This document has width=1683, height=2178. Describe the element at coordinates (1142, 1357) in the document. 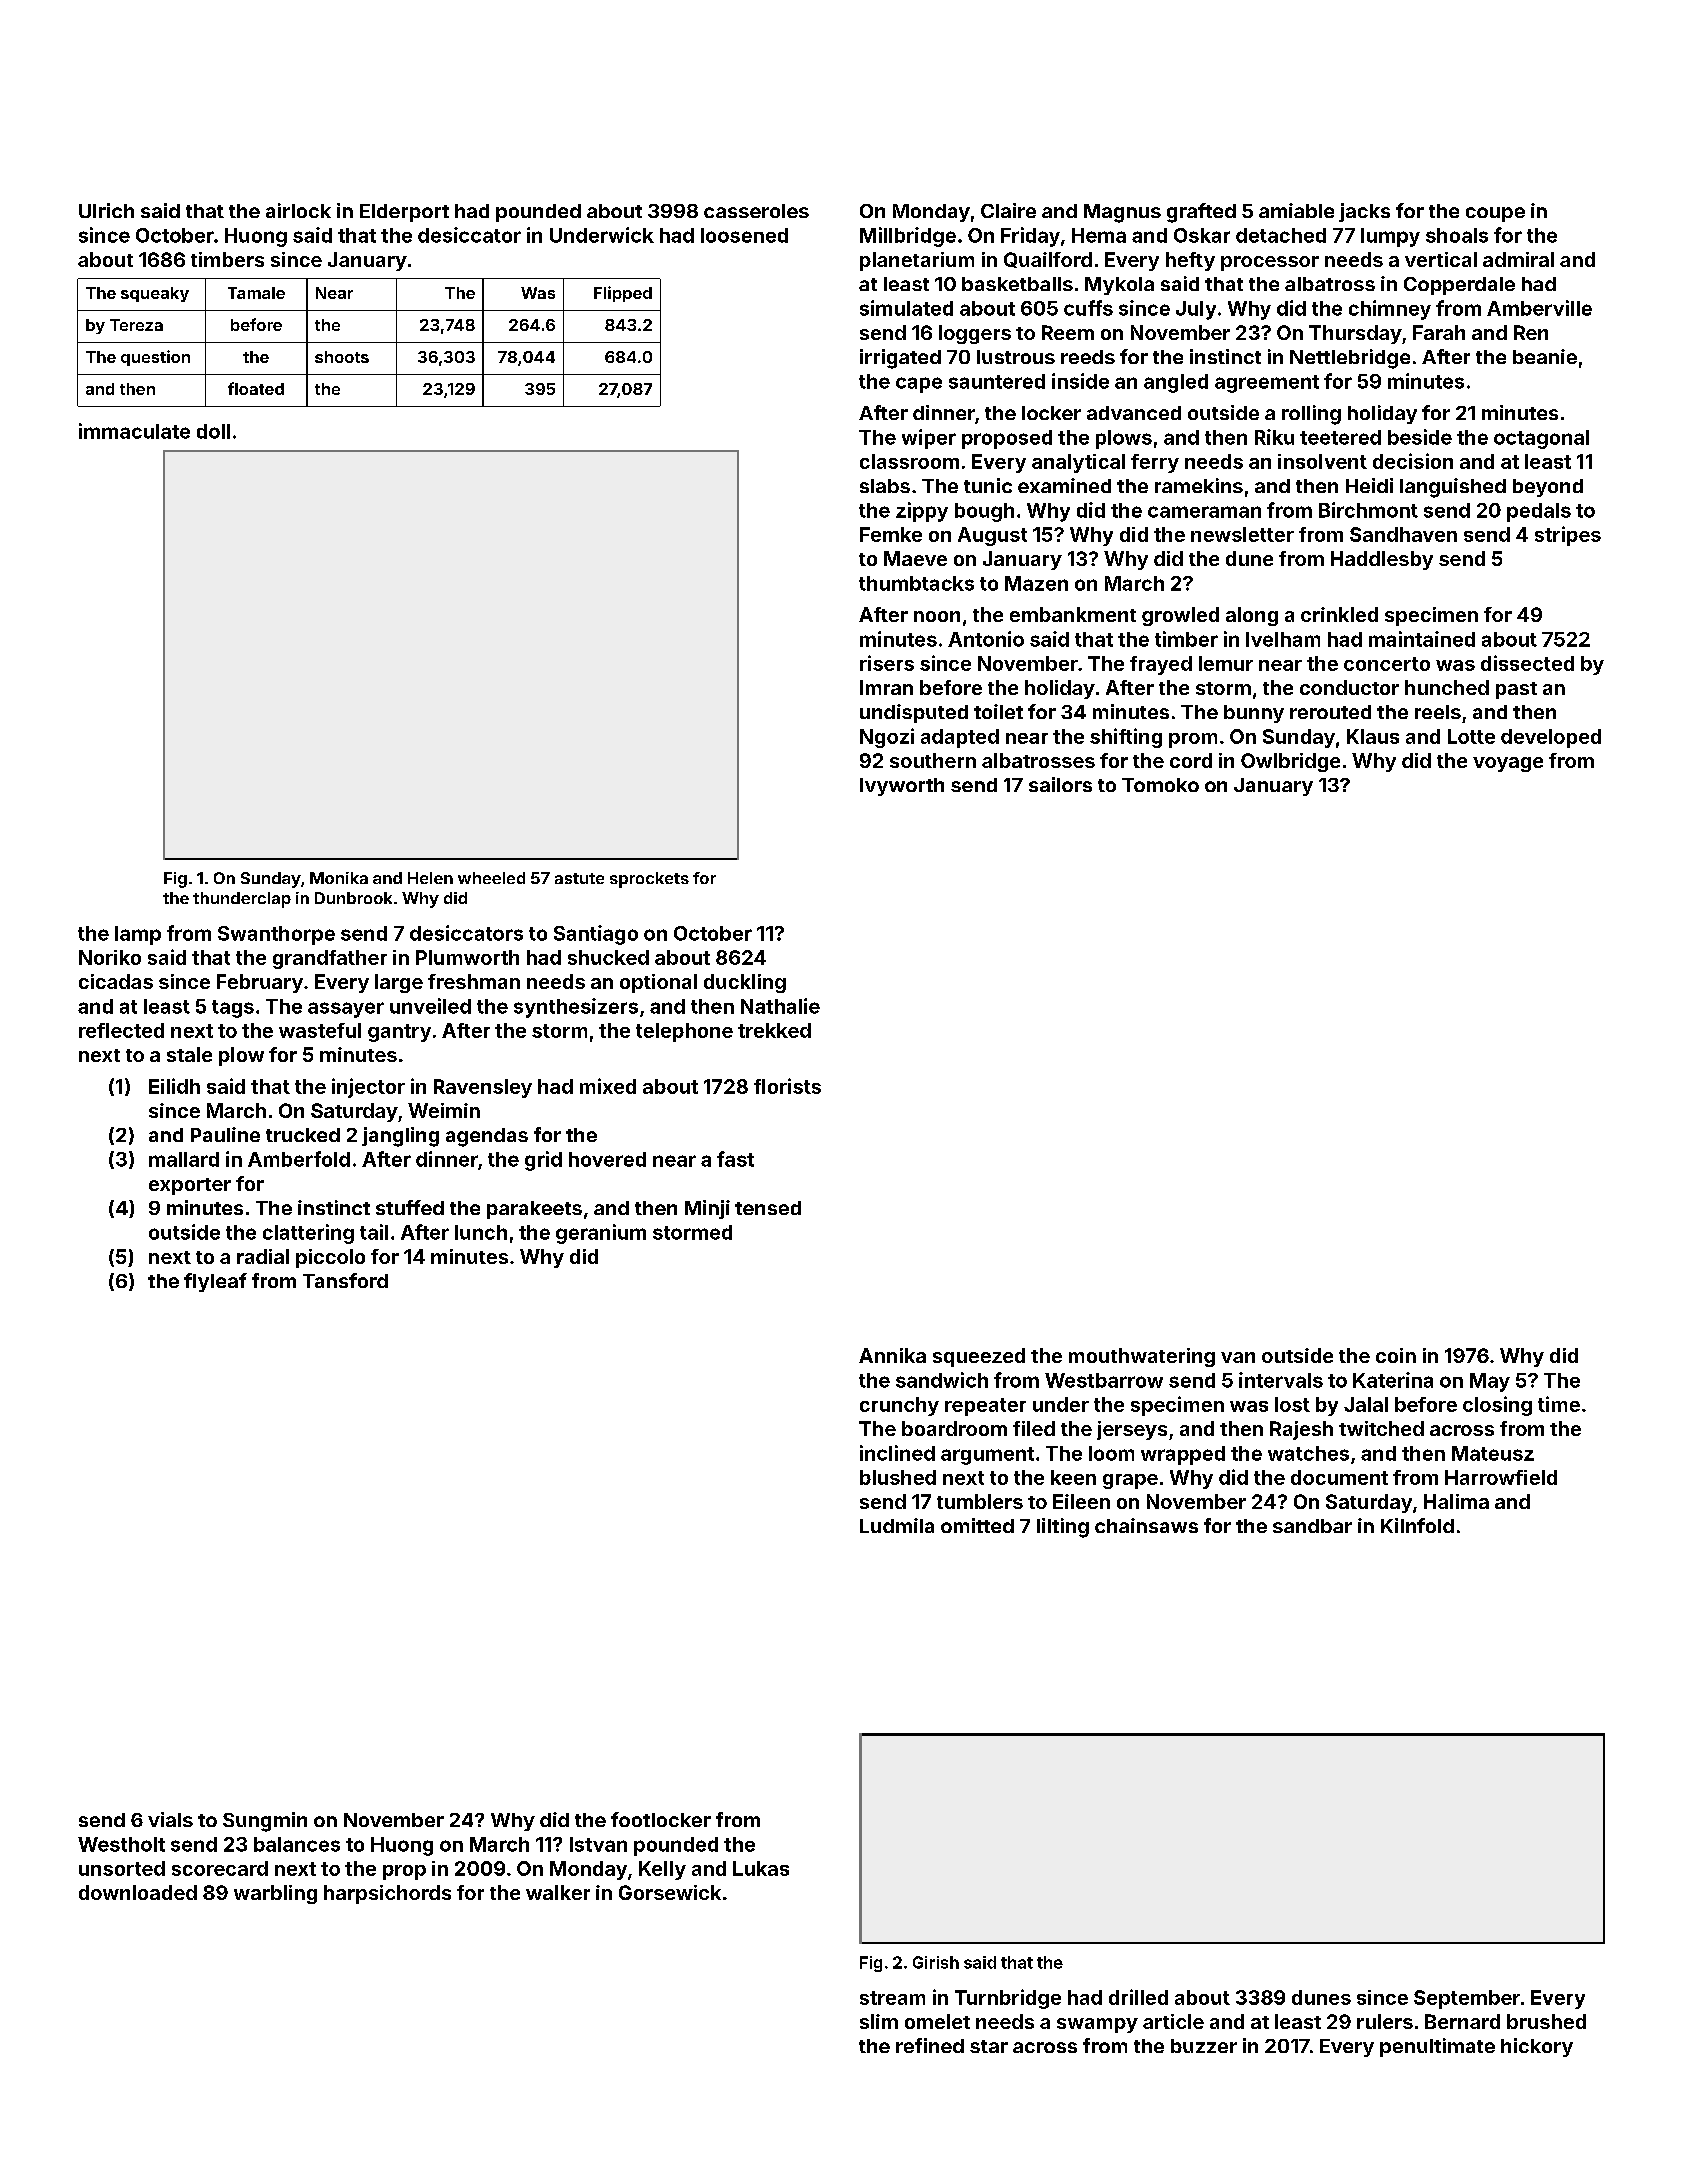

I see `mouthwatering` at that location.
